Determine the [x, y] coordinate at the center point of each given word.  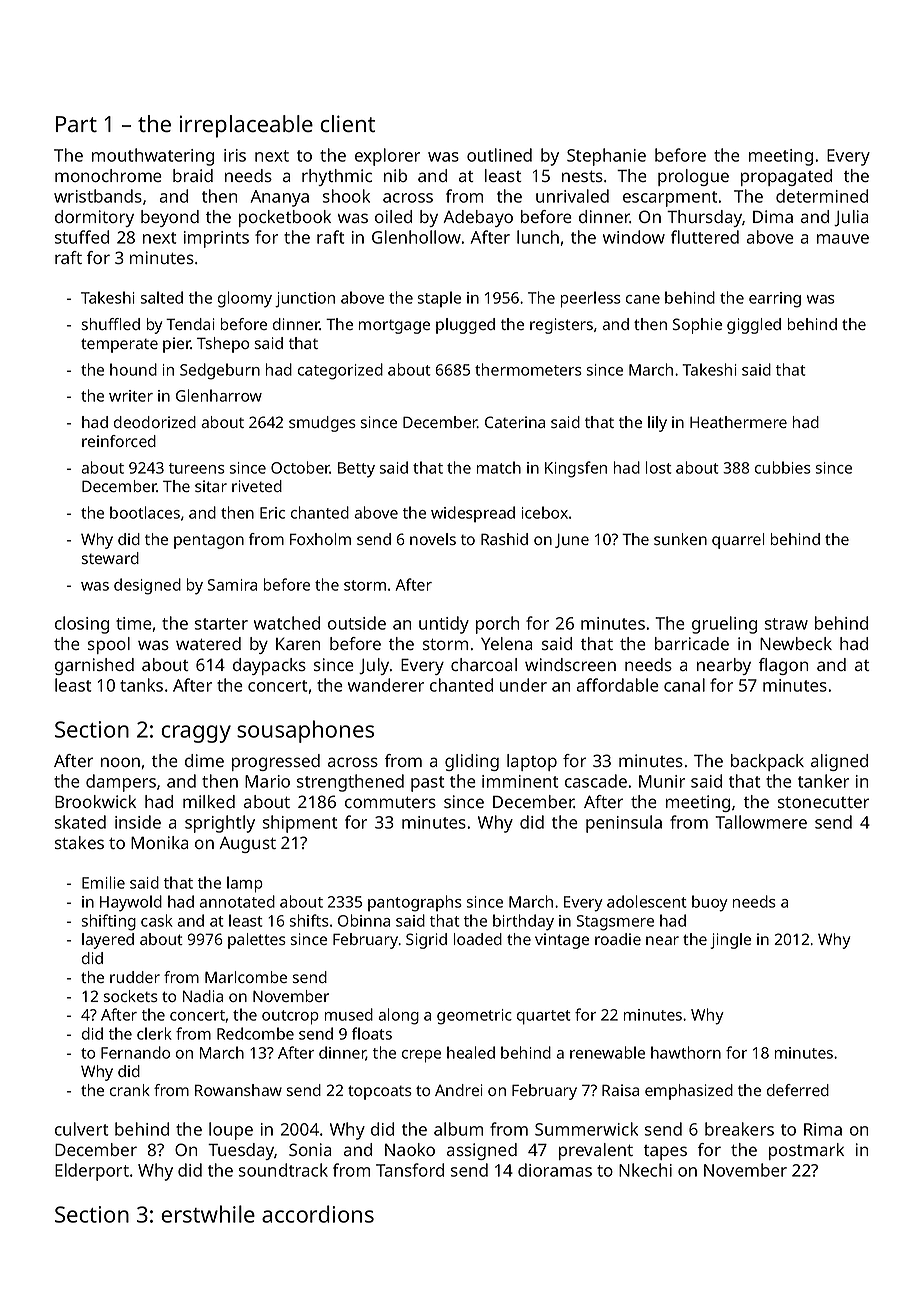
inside [138, 822]
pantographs [415, 903]
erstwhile [208, 1214]
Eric [272, 513]
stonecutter [823, 802]
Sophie [697, 326]
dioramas [555, 1170]
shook [346, 196]
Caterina [515, 422]
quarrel [738, 541]
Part [76, 124]
